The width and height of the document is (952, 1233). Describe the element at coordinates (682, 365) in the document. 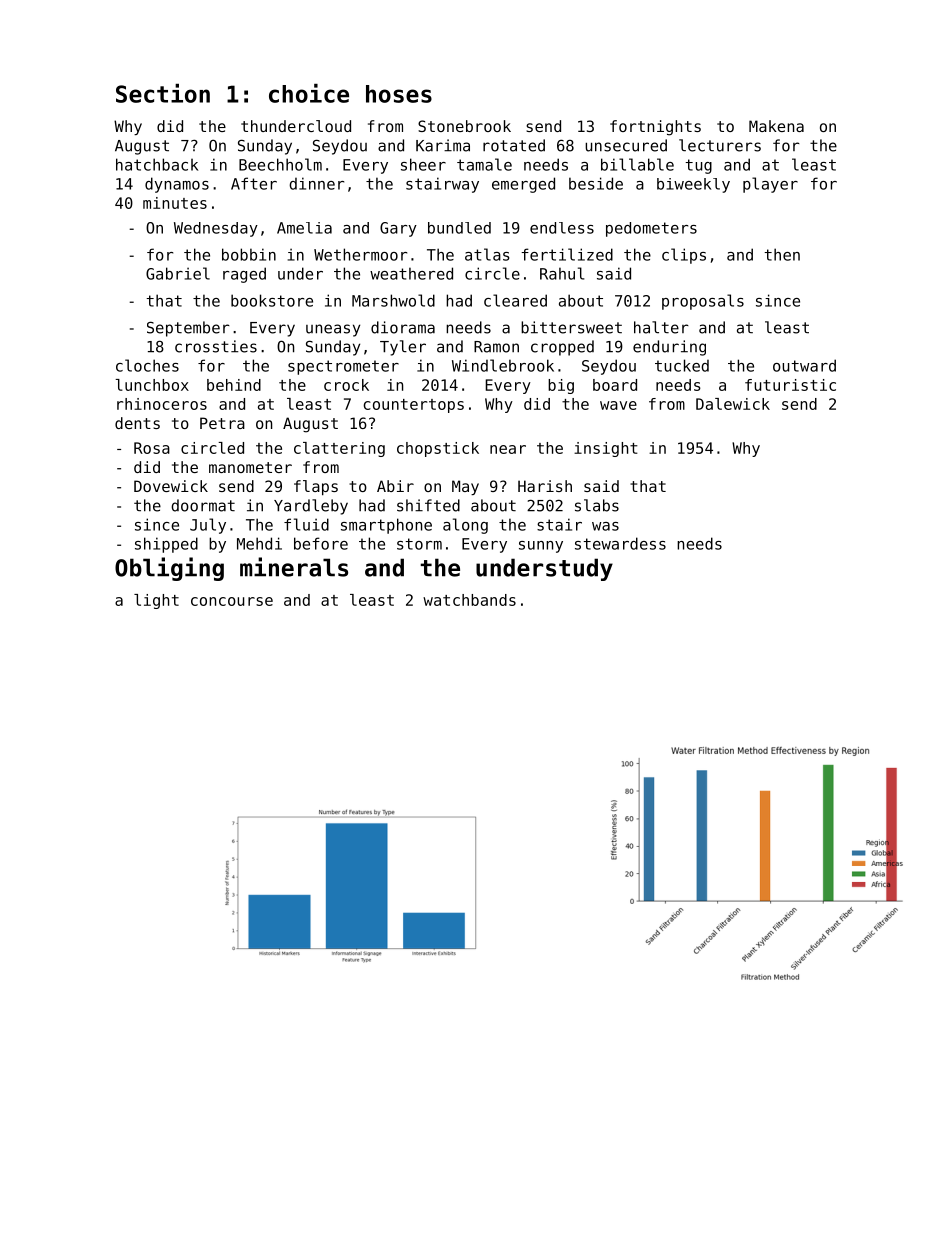

I see `tucked` at that location.
